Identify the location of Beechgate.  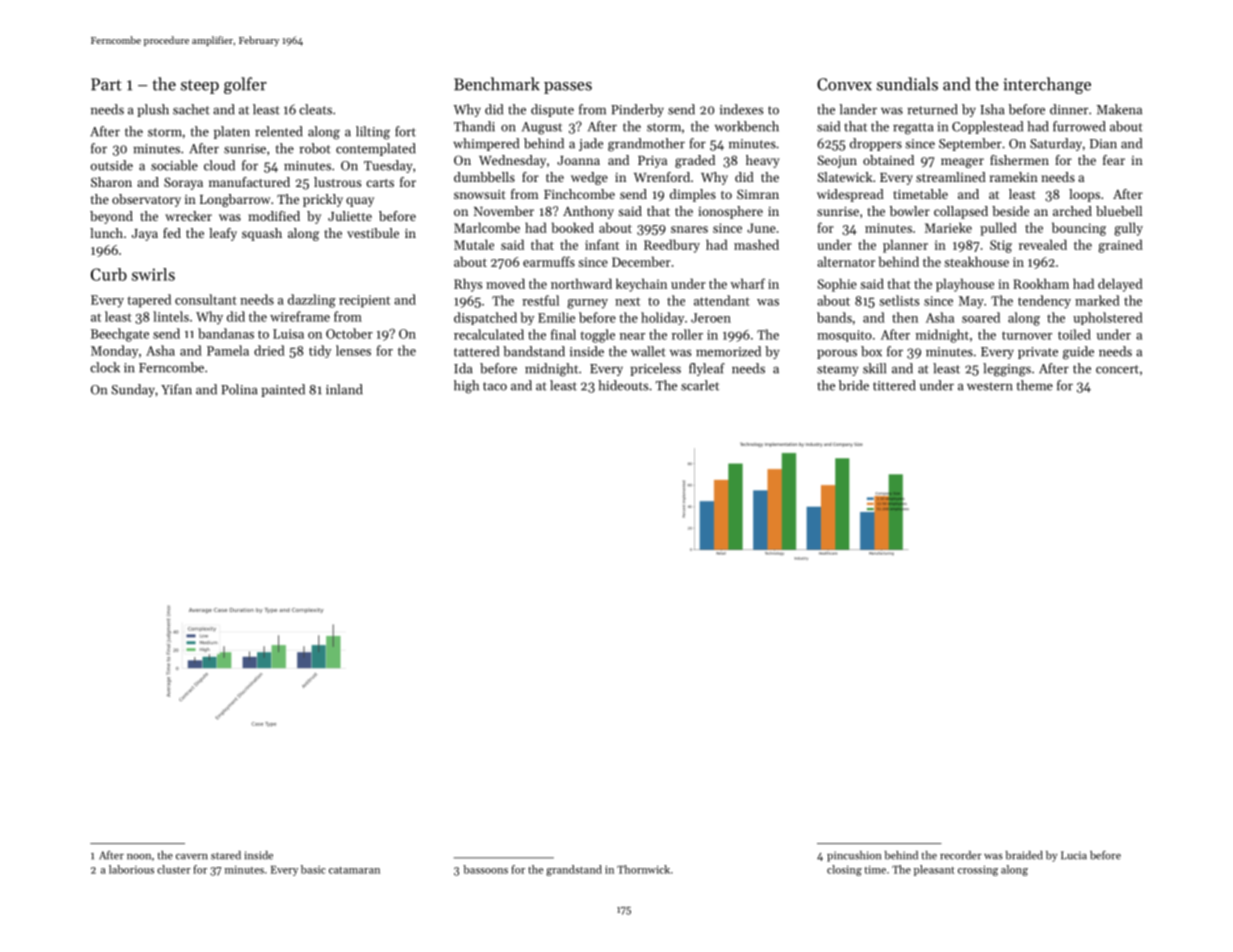
(120, 335).
